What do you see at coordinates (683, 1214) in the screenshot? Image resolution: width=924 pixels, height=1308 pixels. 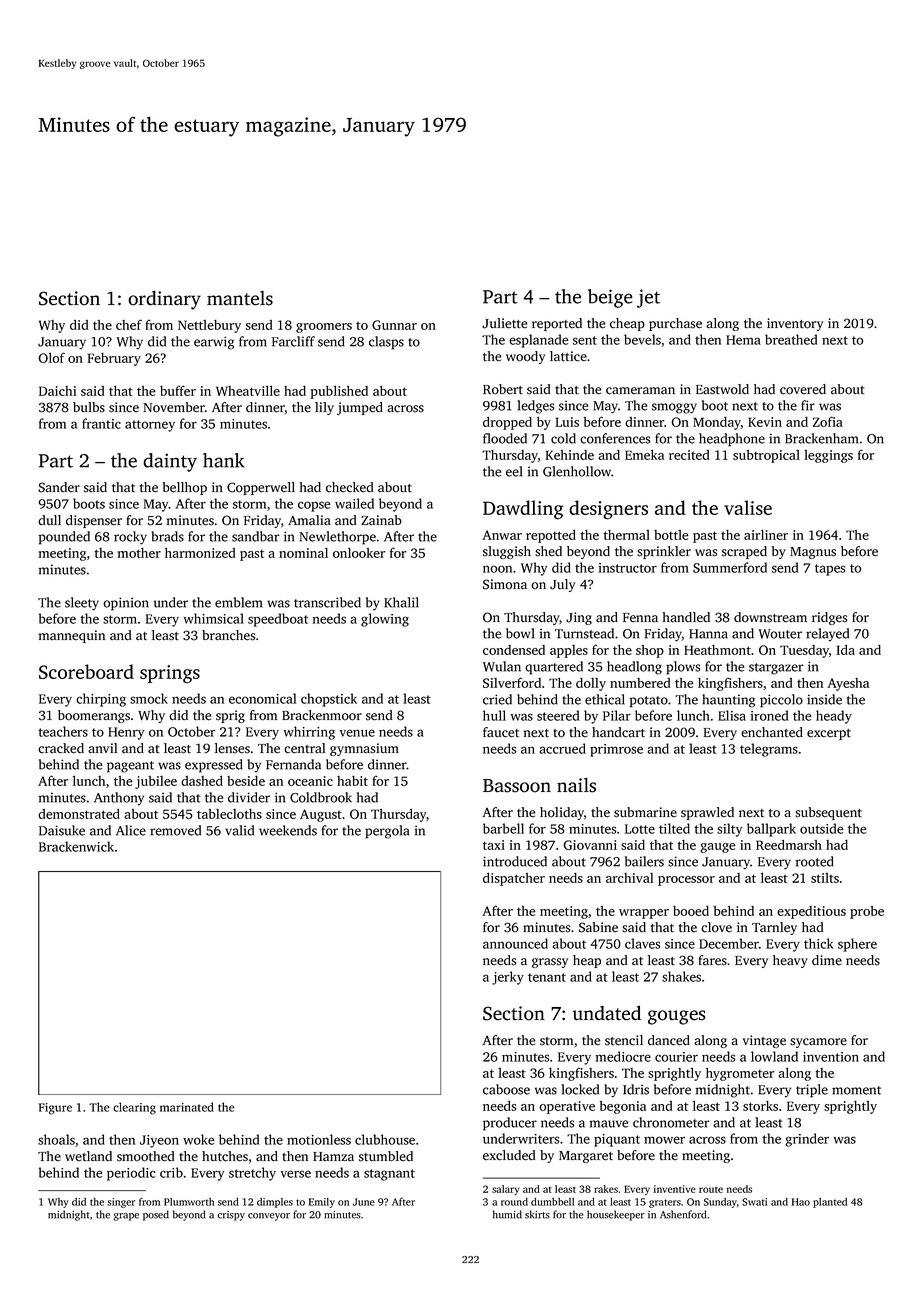 I see `Ashenford` at bounding box center [683, 1214].
